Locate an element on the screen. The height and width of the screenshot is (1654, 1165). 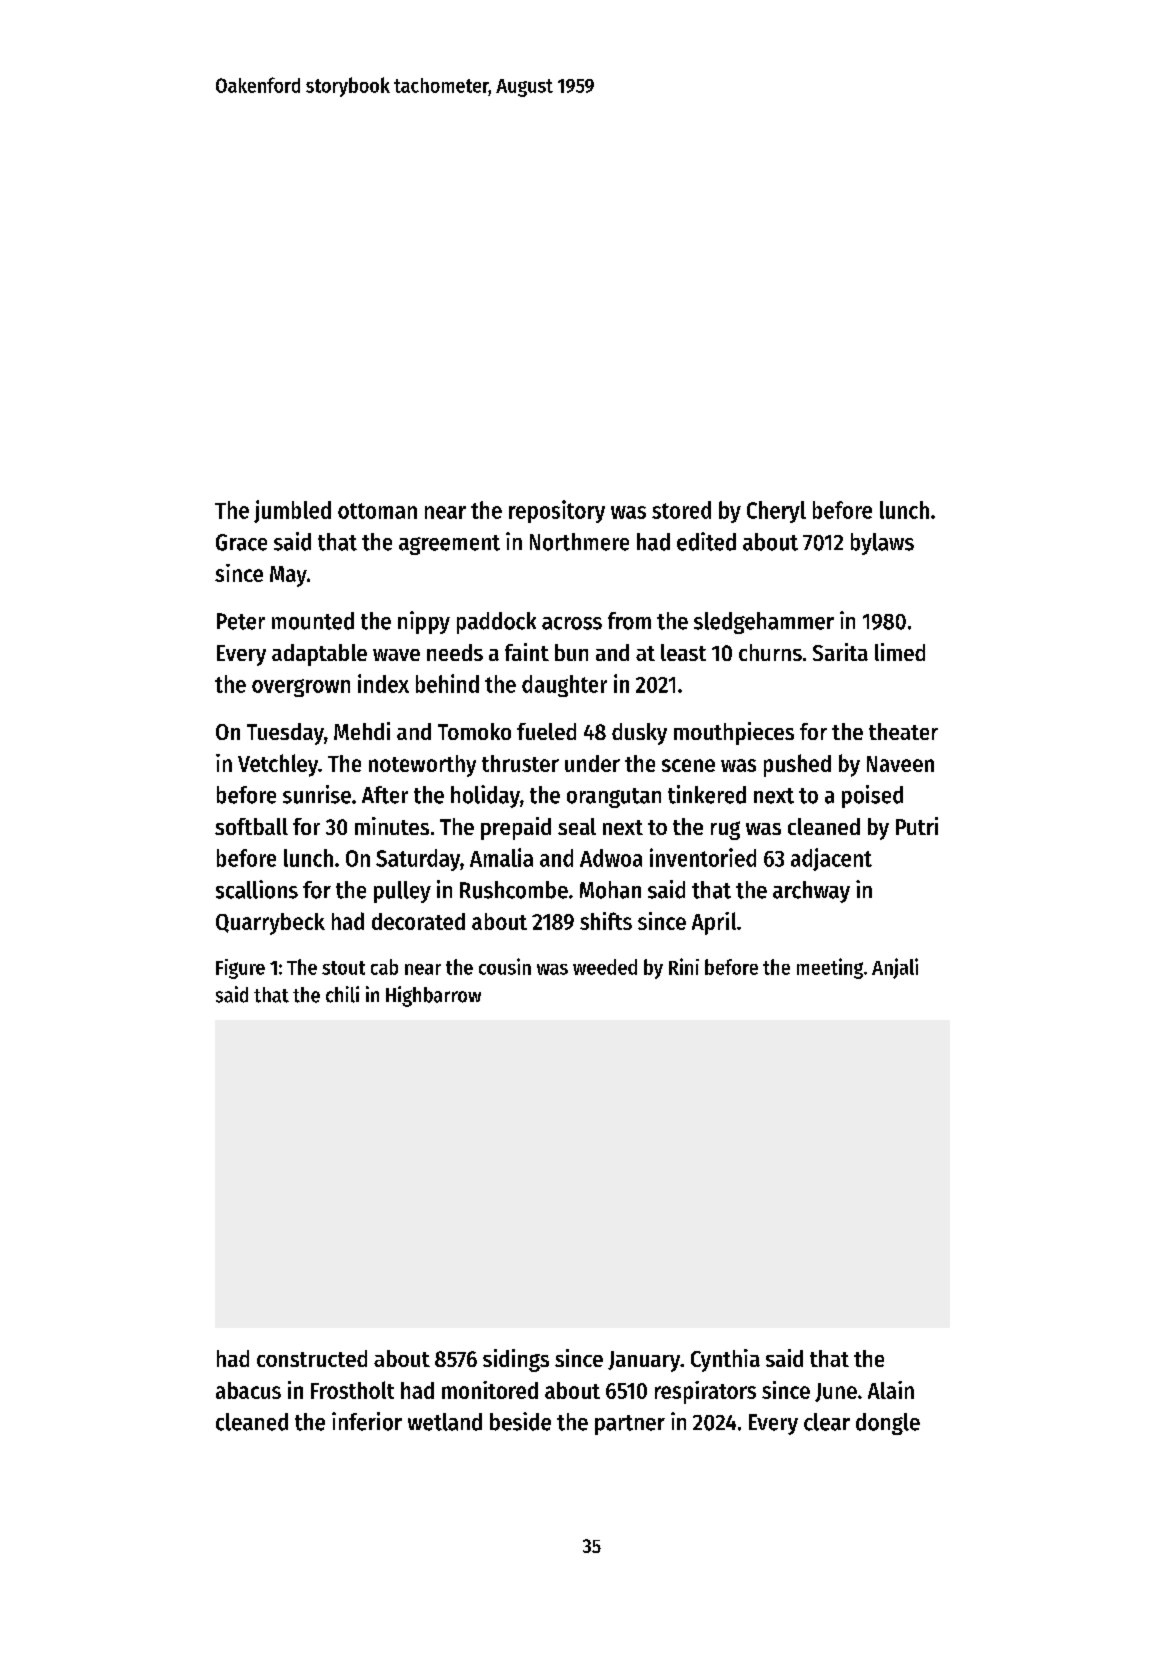
cousin is located at coordinates (505, 966).
